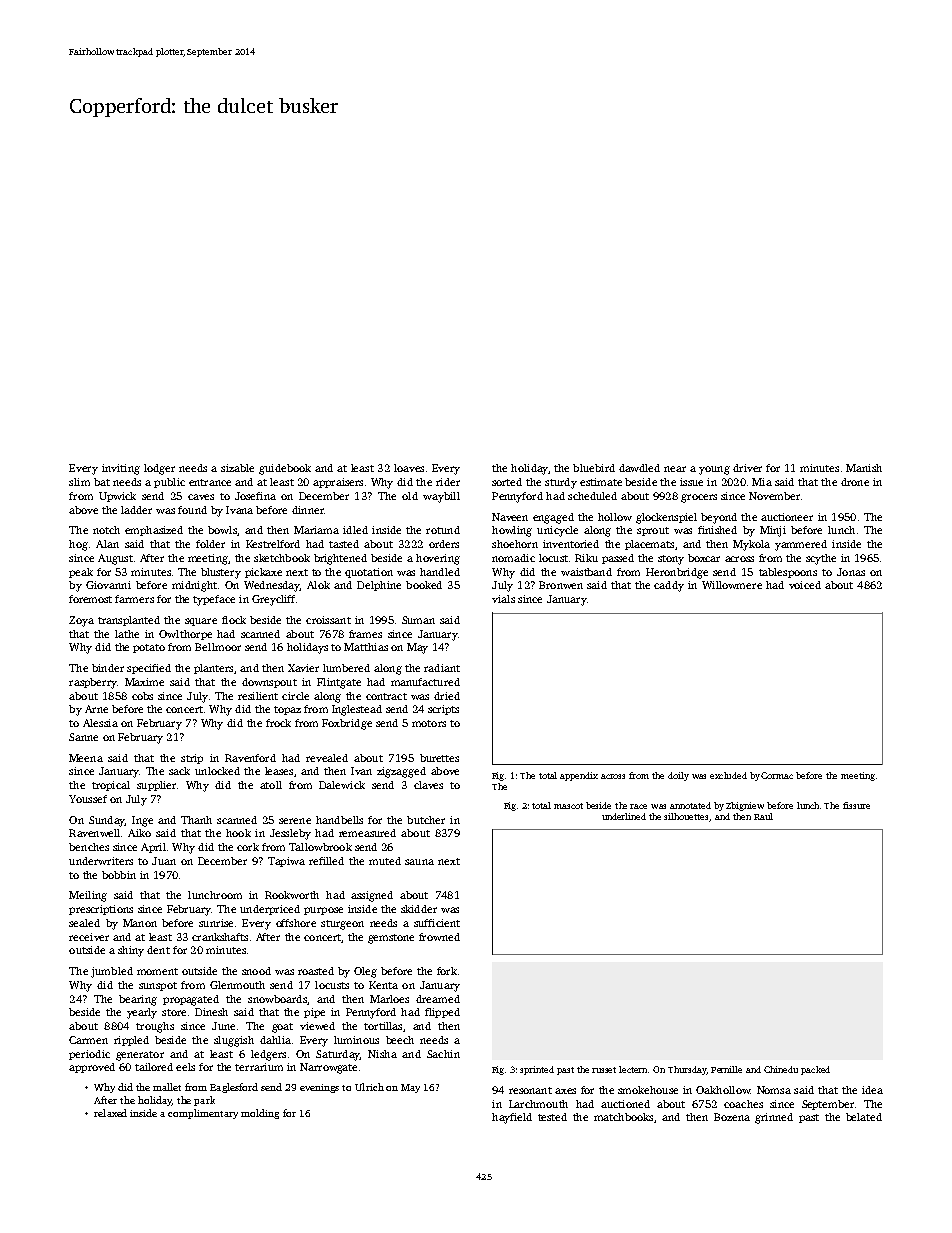  I want to click on resonant, so click(530, 1090).
